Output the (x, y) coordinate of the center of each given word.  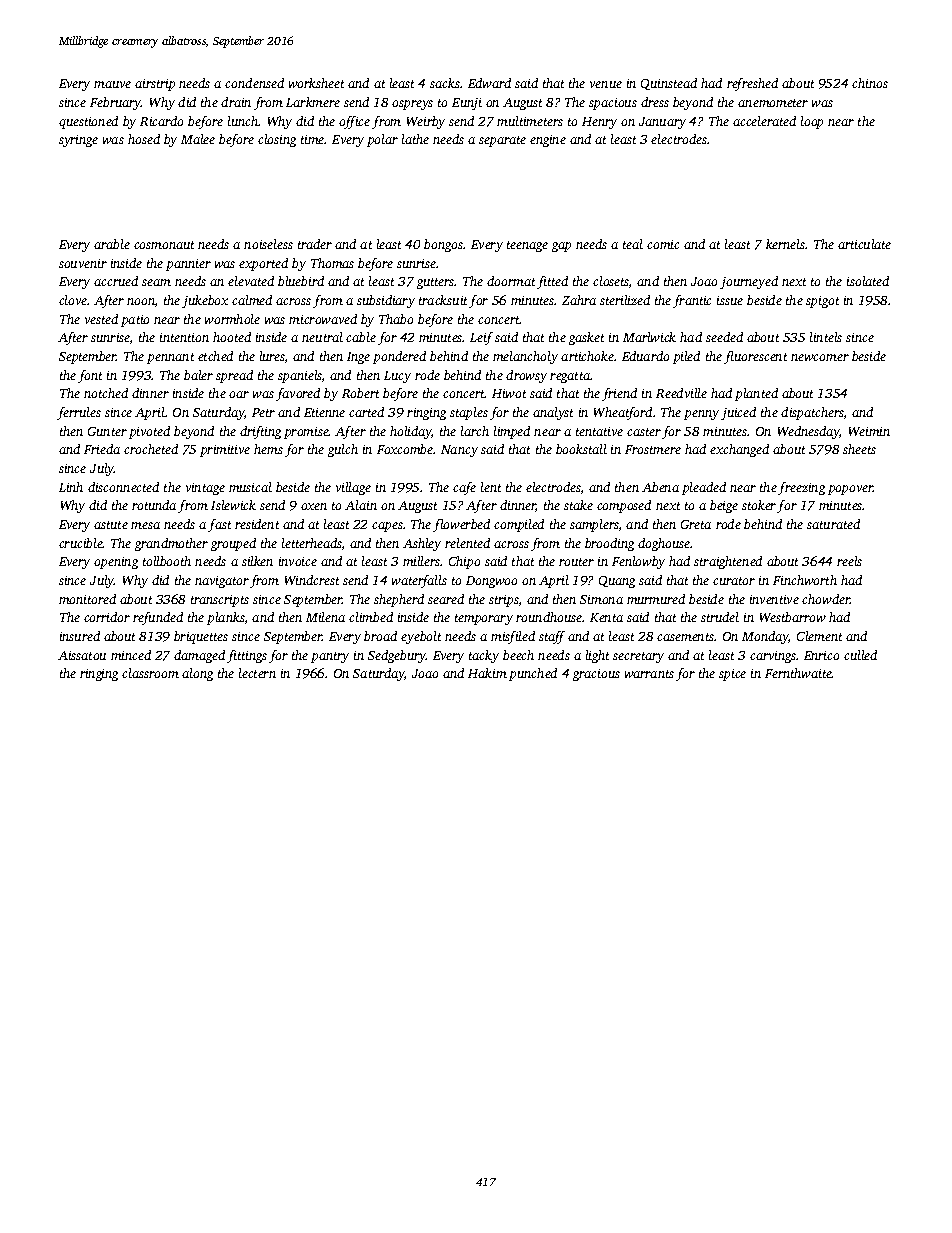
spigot (822, 302)
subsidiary (386, 301)
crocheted (151, 449)
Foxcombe (405, 449)
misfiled (513, 637)
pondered (399, 357)
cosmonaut (164, 245)
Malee (198, 139)
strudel (720, 617)
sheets (859, 449)
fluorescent (755, 357)
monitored (87, 599)
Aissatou (82, 655)
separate (502, 141)
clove (73, 300)
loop (812, 122)
